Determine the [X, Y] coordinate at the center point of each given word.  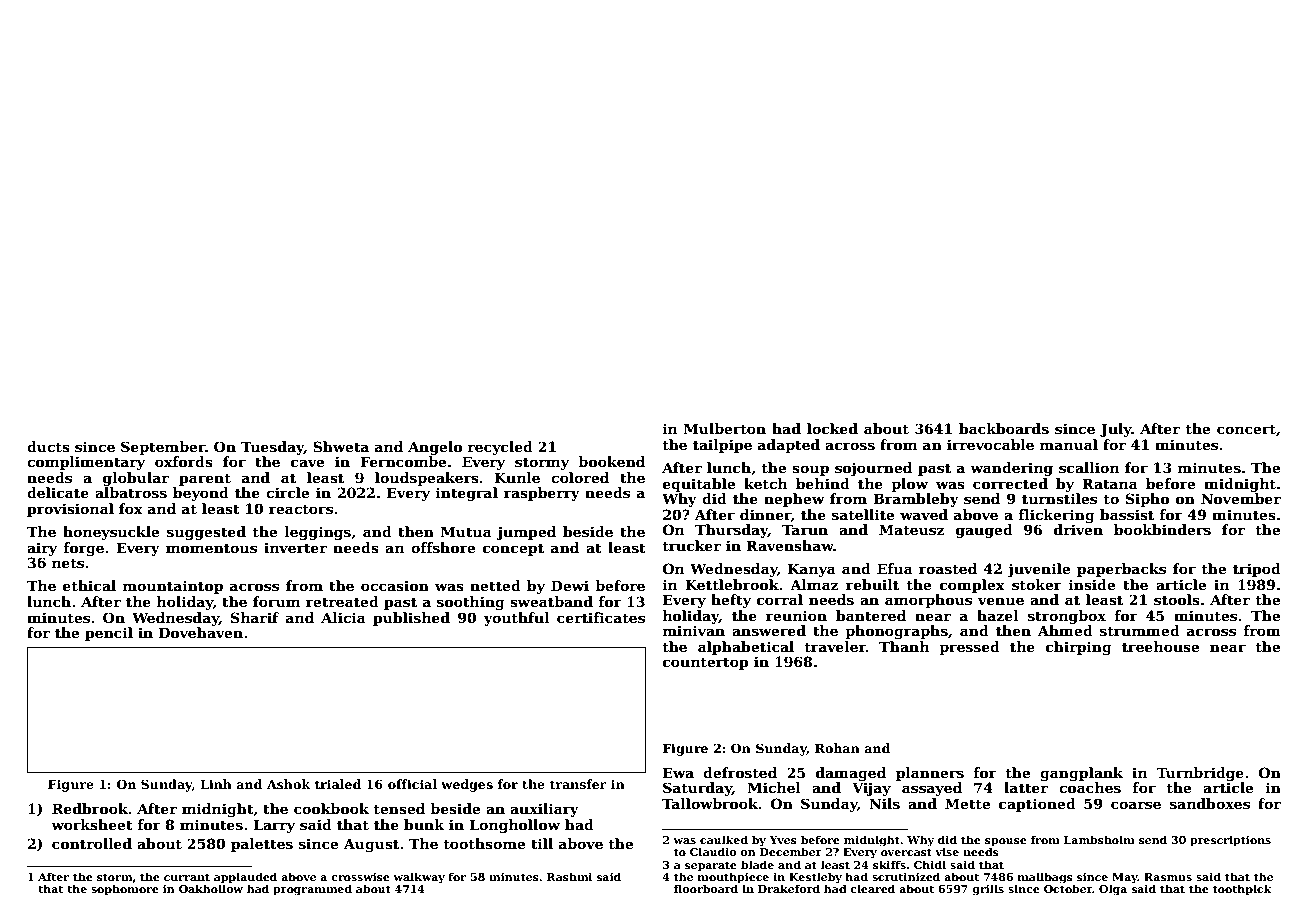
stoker [1037, 584]
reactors [301, 509]
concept [513, 549]
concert [1246, 429]
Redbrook [90, 808]
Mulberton [725, 428]
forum [276, 601]
